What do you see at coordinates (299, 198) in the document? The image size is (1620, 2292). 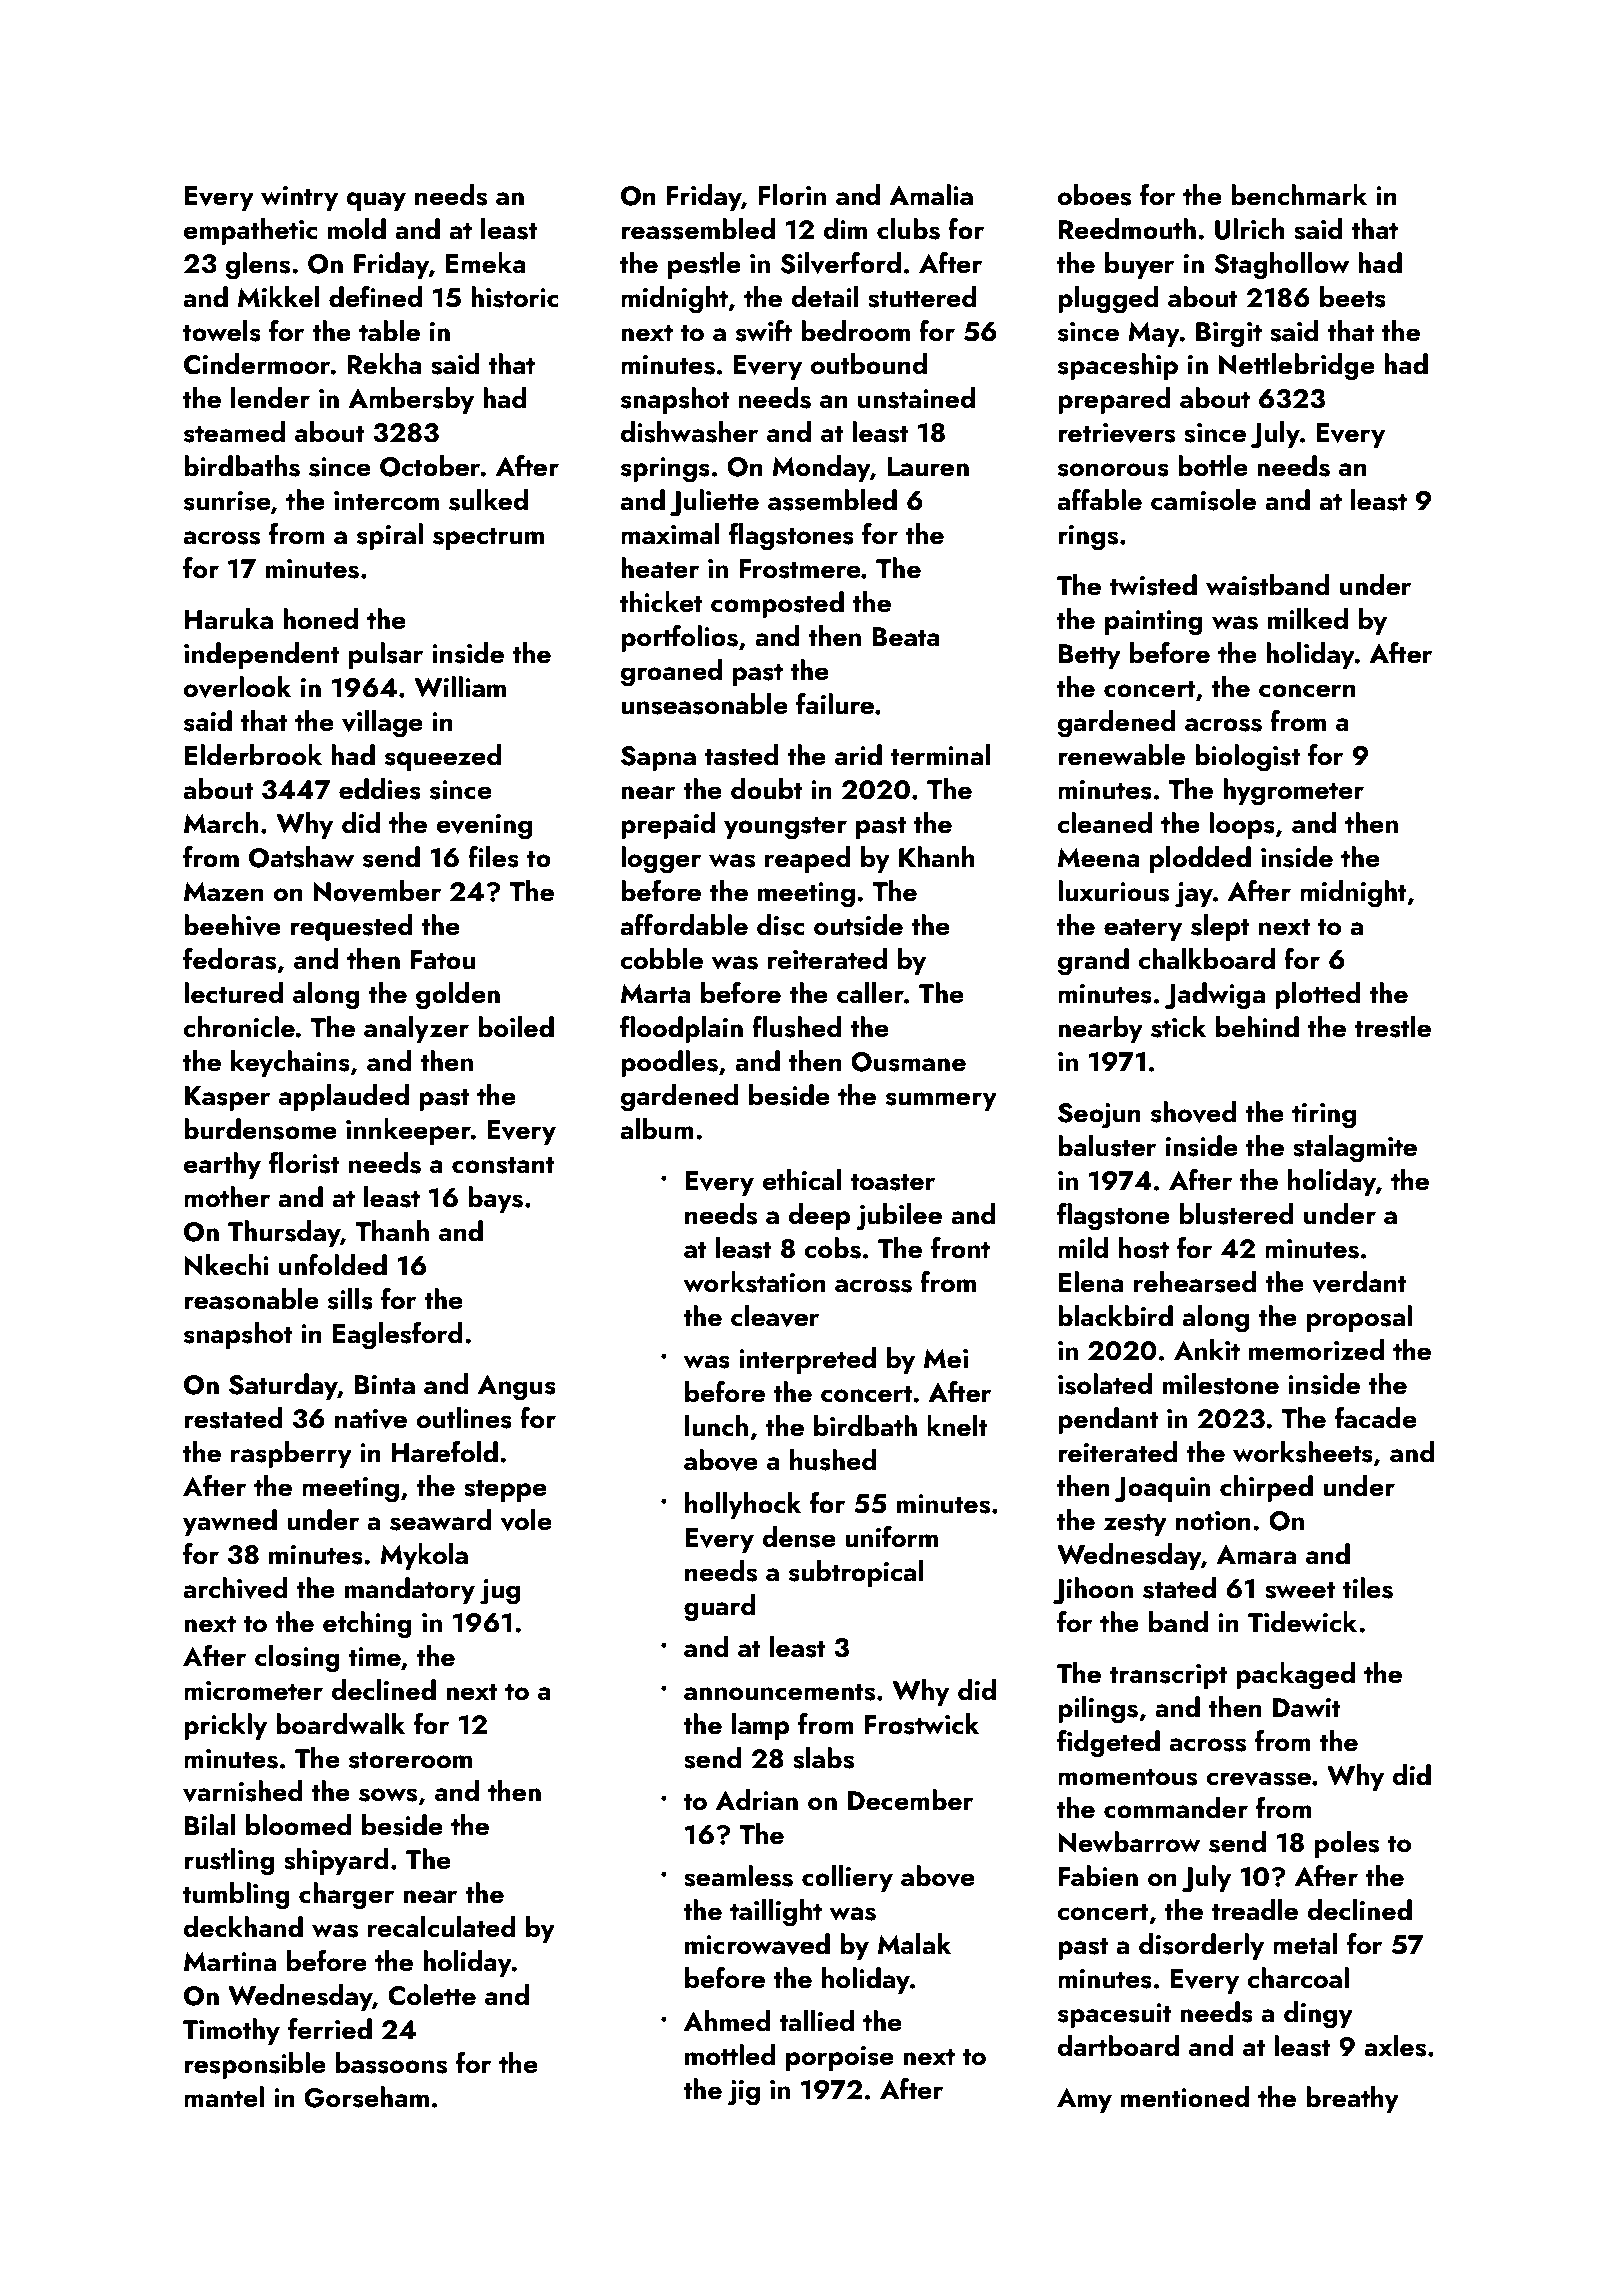 I see `wintry` at bounding box center [299, 198].
